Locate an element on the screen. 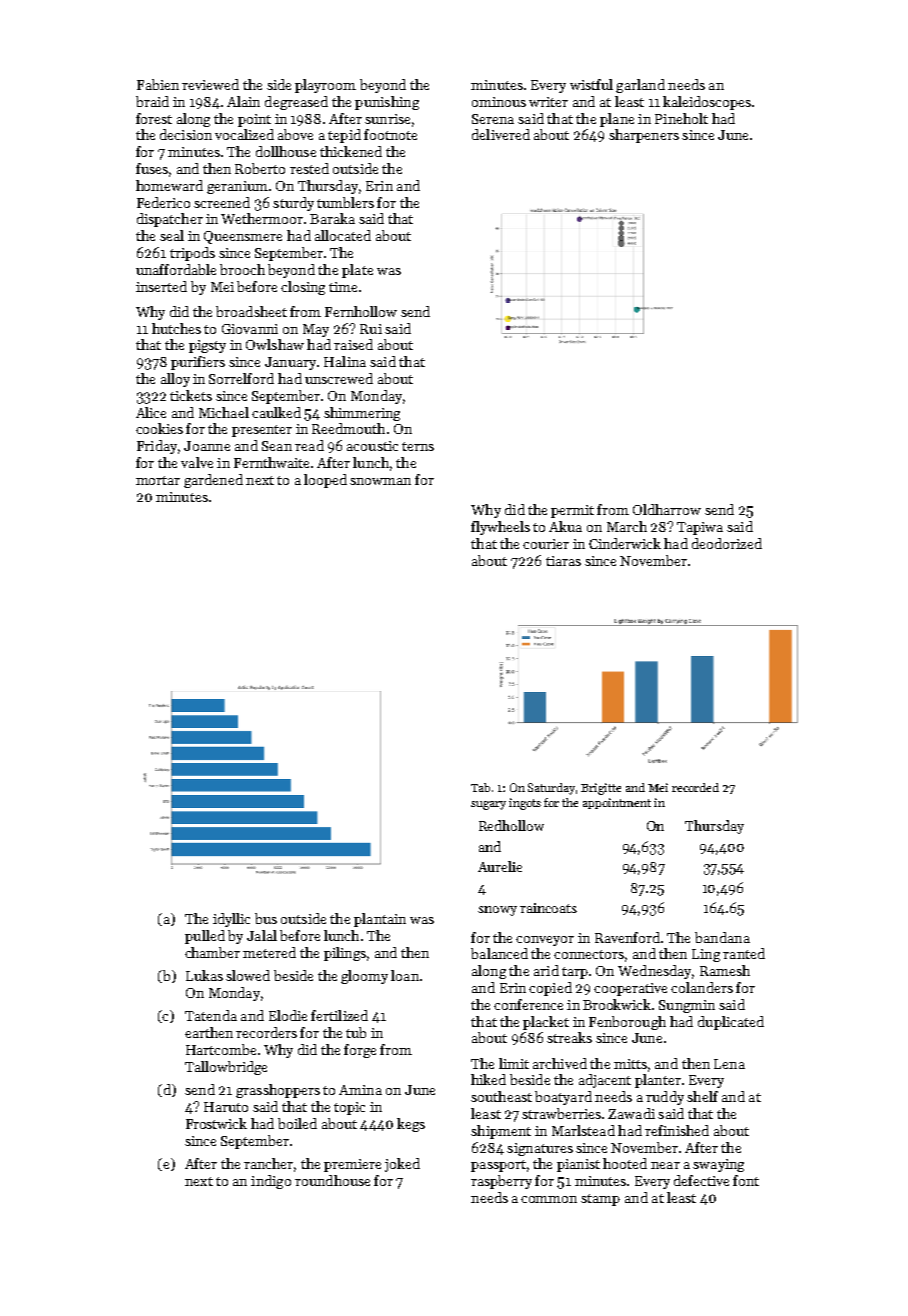 The height and width of the screenshot is (1316, 908). kaleidoscopes is located at coordinates (707, 103).
